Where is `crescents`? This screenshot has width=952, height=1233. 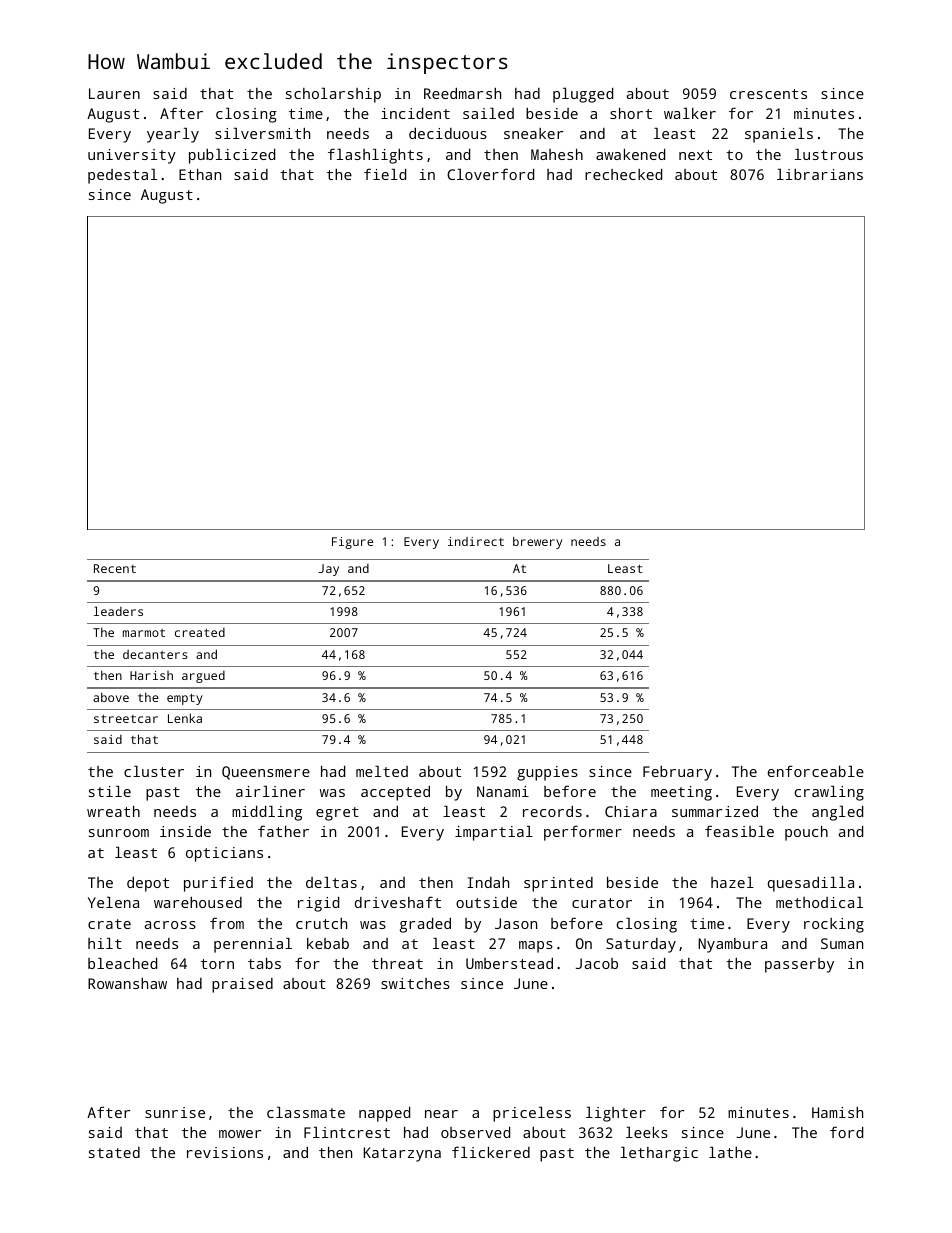
crescents is located at coordinates (768, 94).
